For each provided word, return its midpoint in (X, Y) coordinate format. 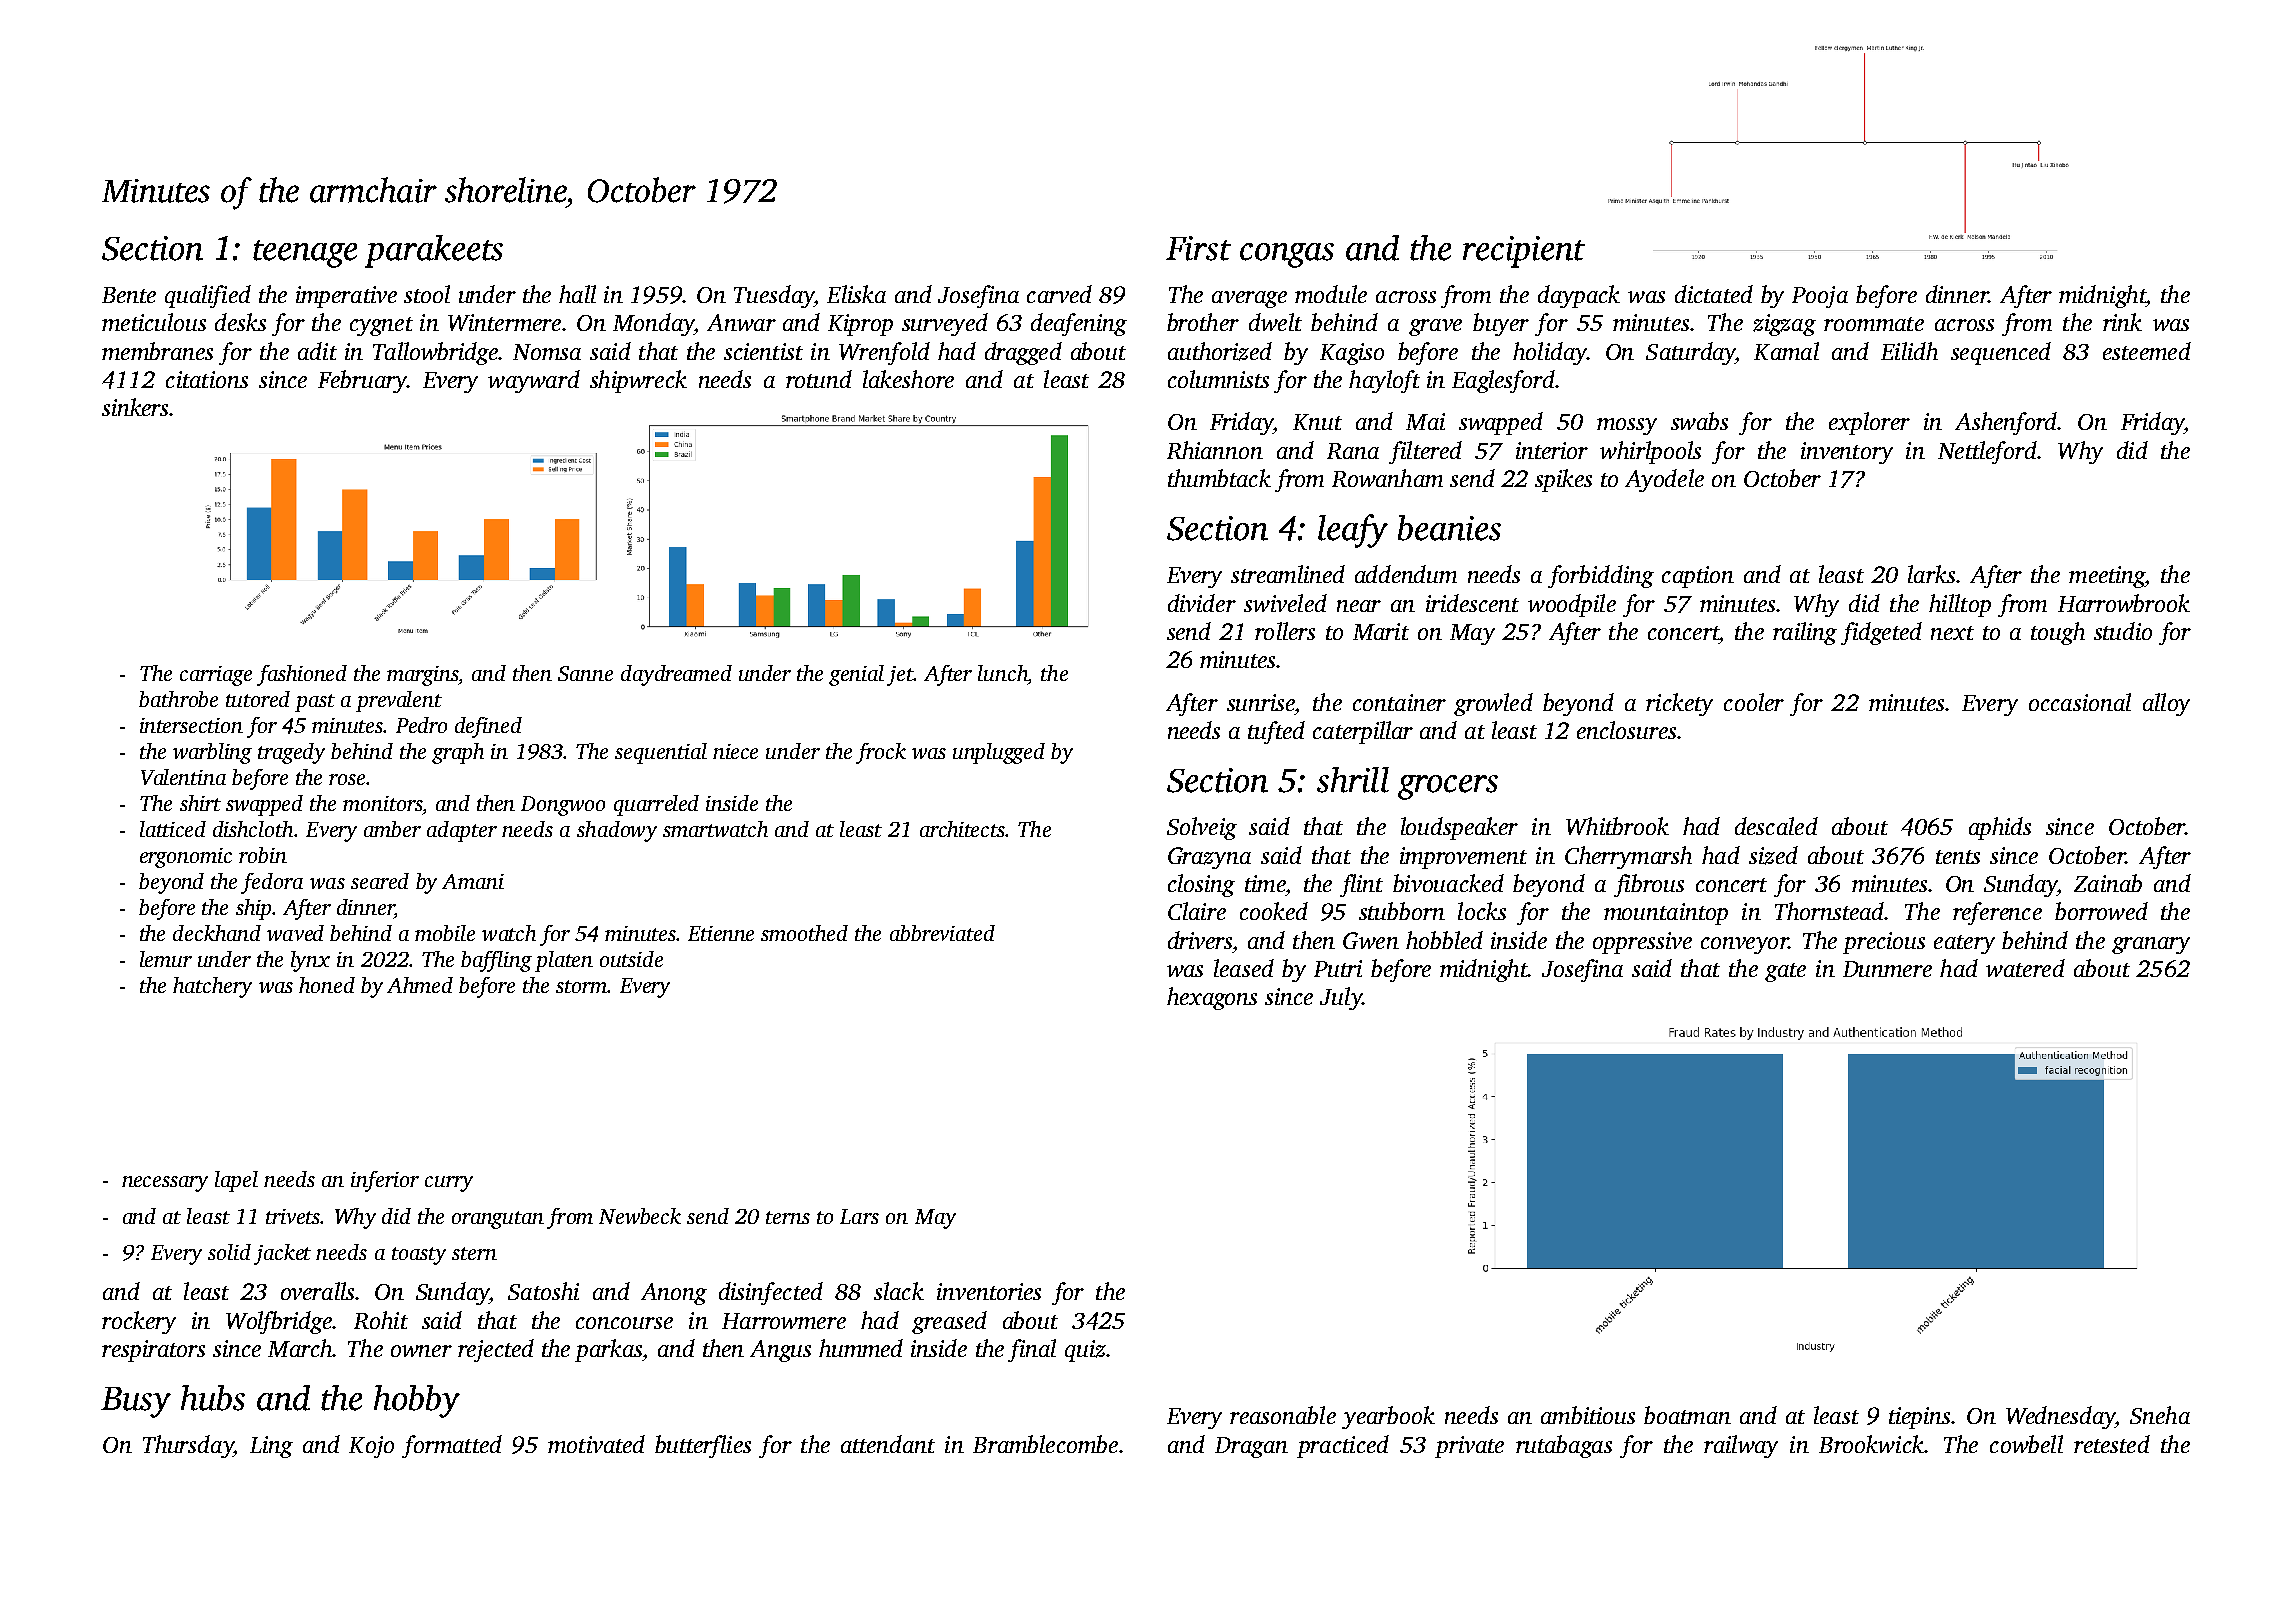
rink (2122, 322)
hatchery (212, 987)
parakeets (434, 251)
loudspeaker (1459, 828)
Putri (1338, 968)
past (315, 703)
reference (1997, 913)
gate (1785, 972)
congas (1287, 255)
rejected (496, 1350)
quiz (1085, 1351)
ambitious (1588, 1415)
